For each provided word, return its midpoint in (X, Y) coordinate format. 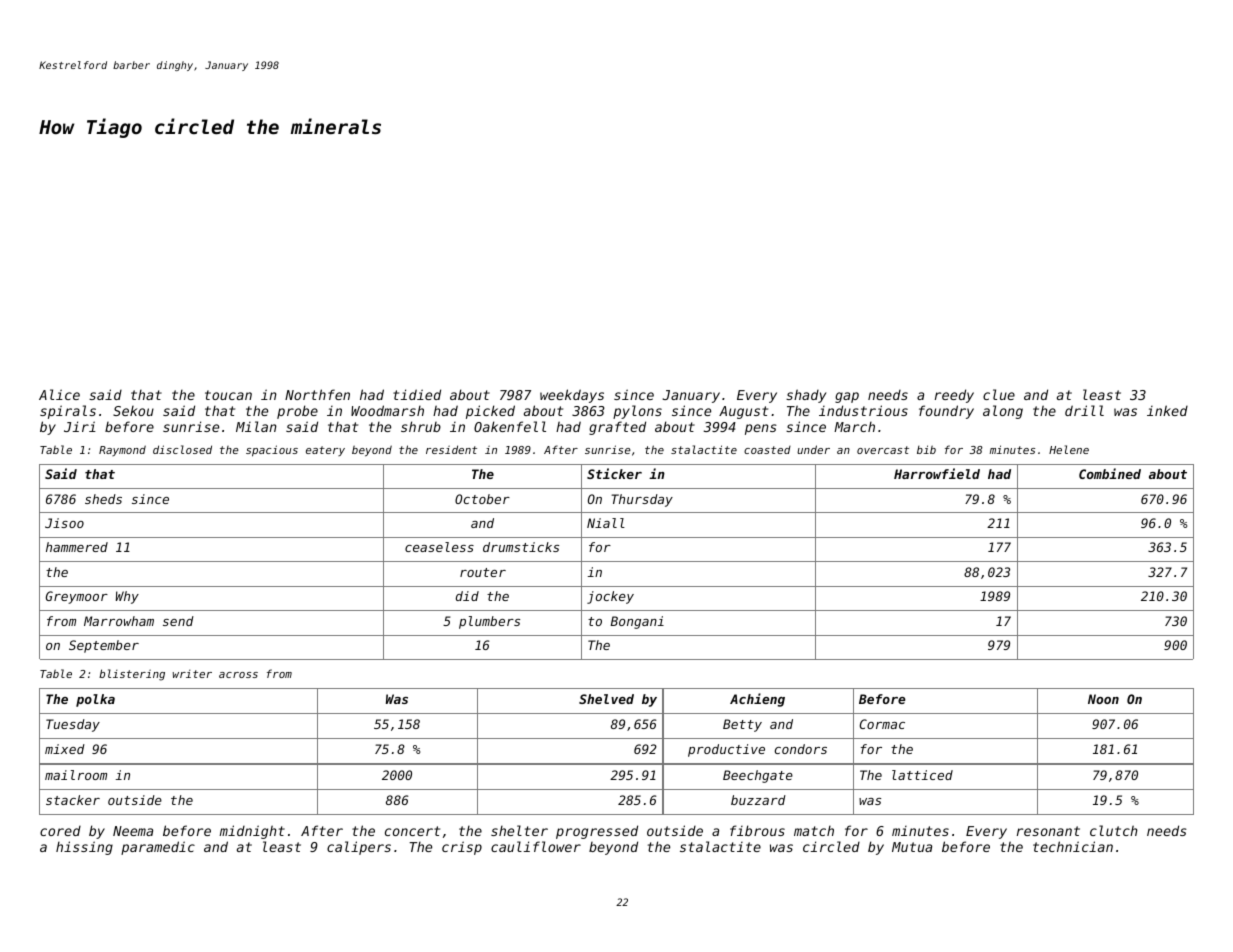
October (482, 499)
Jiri (80, 426)
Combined (1110, 473)
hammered (77, 547)
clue (999, 394)
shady (806, 396)
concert (412, 831)
